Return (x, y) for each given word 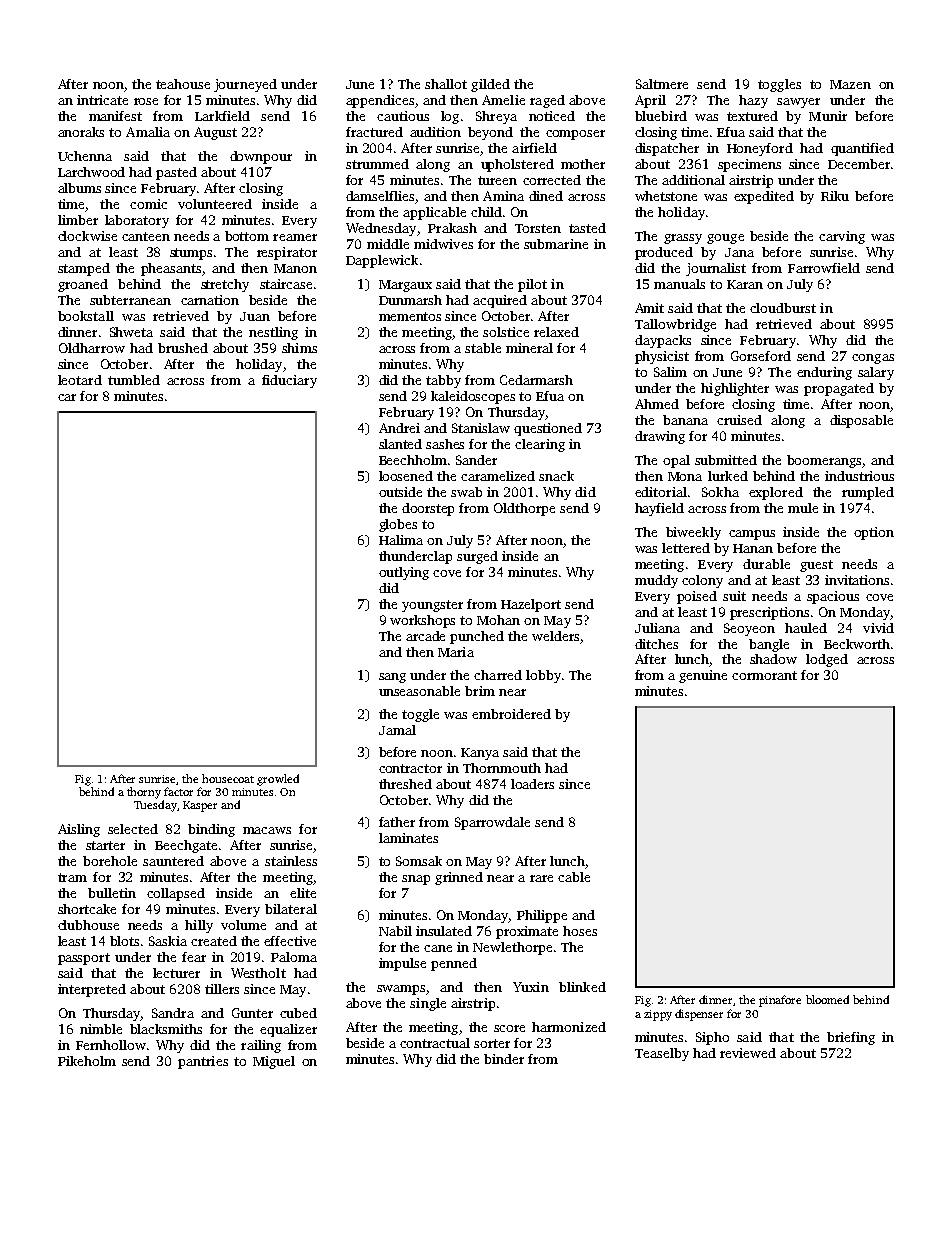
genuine (703, 676)
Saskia (168, 941)
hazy (753, 101)
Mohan (498, 620)
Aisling (79, 830)
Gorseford (761, 356)
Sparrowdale (492, 823)
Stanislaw (481, 428)
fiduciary (289, 381)
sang (392, 678)
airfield (534, 148)
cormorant (764, 675)
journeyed (245, 85)
